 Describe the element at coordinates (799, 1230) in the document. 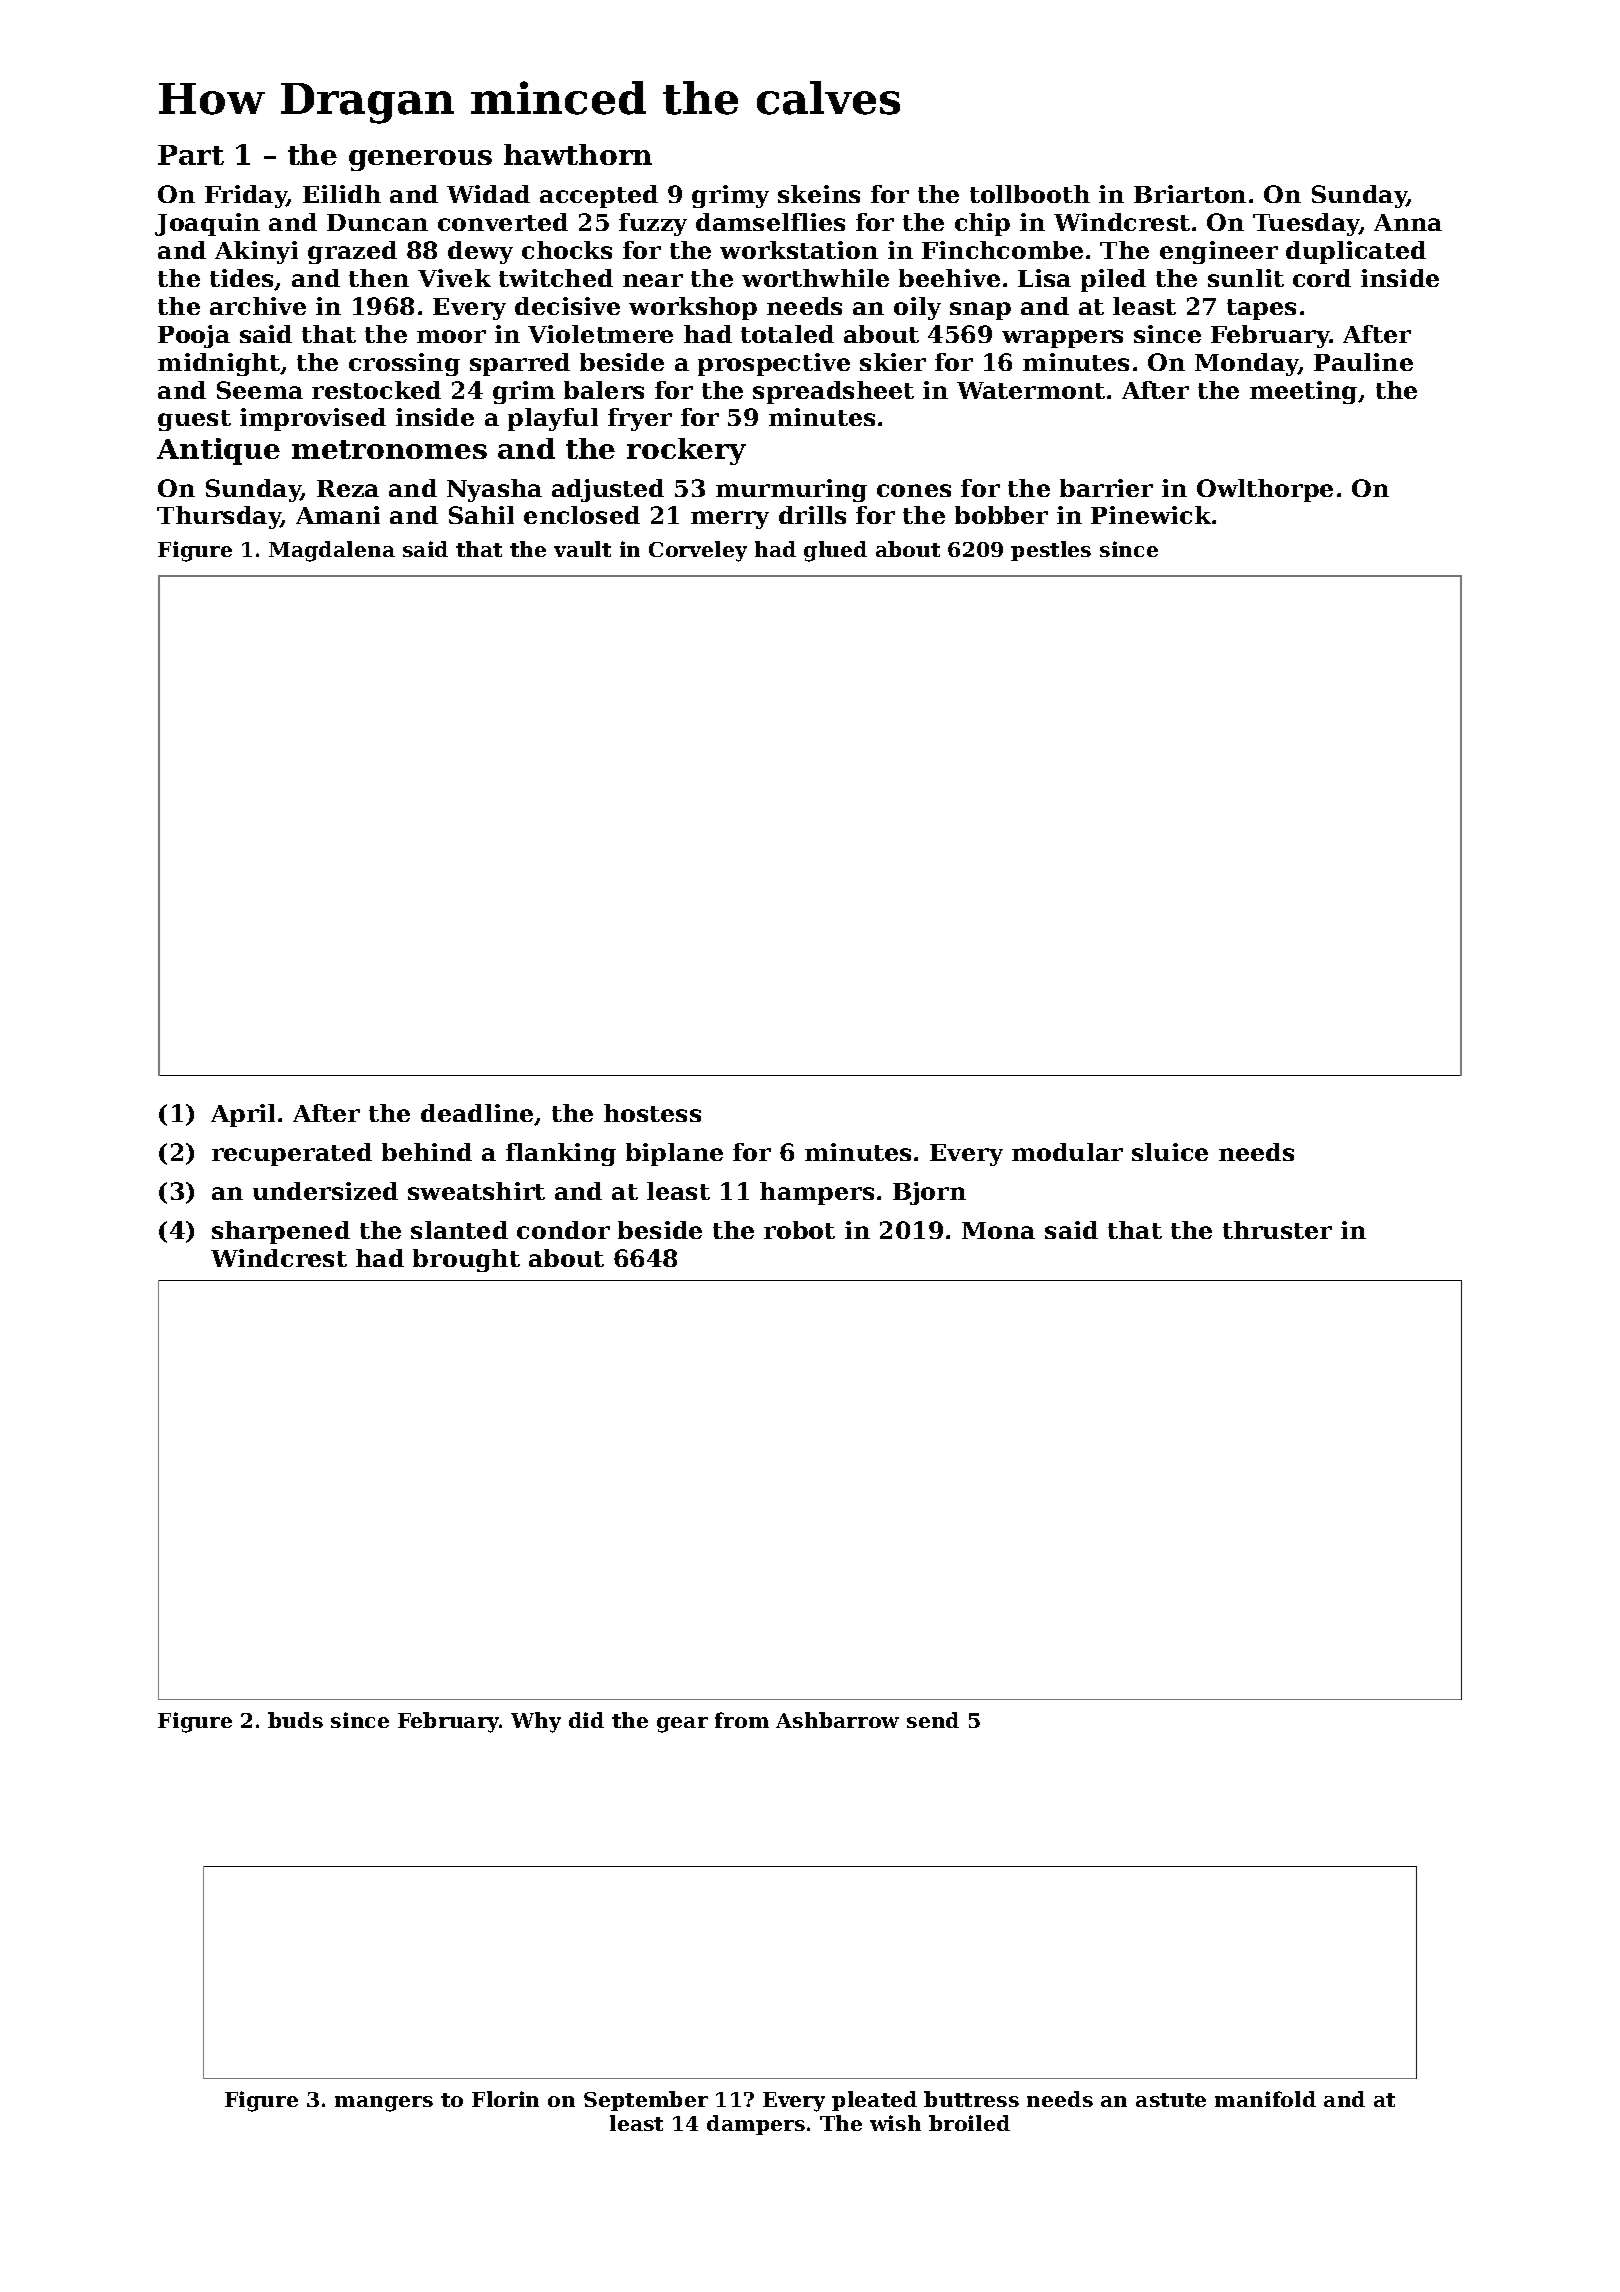

I see `robot` at that location.
